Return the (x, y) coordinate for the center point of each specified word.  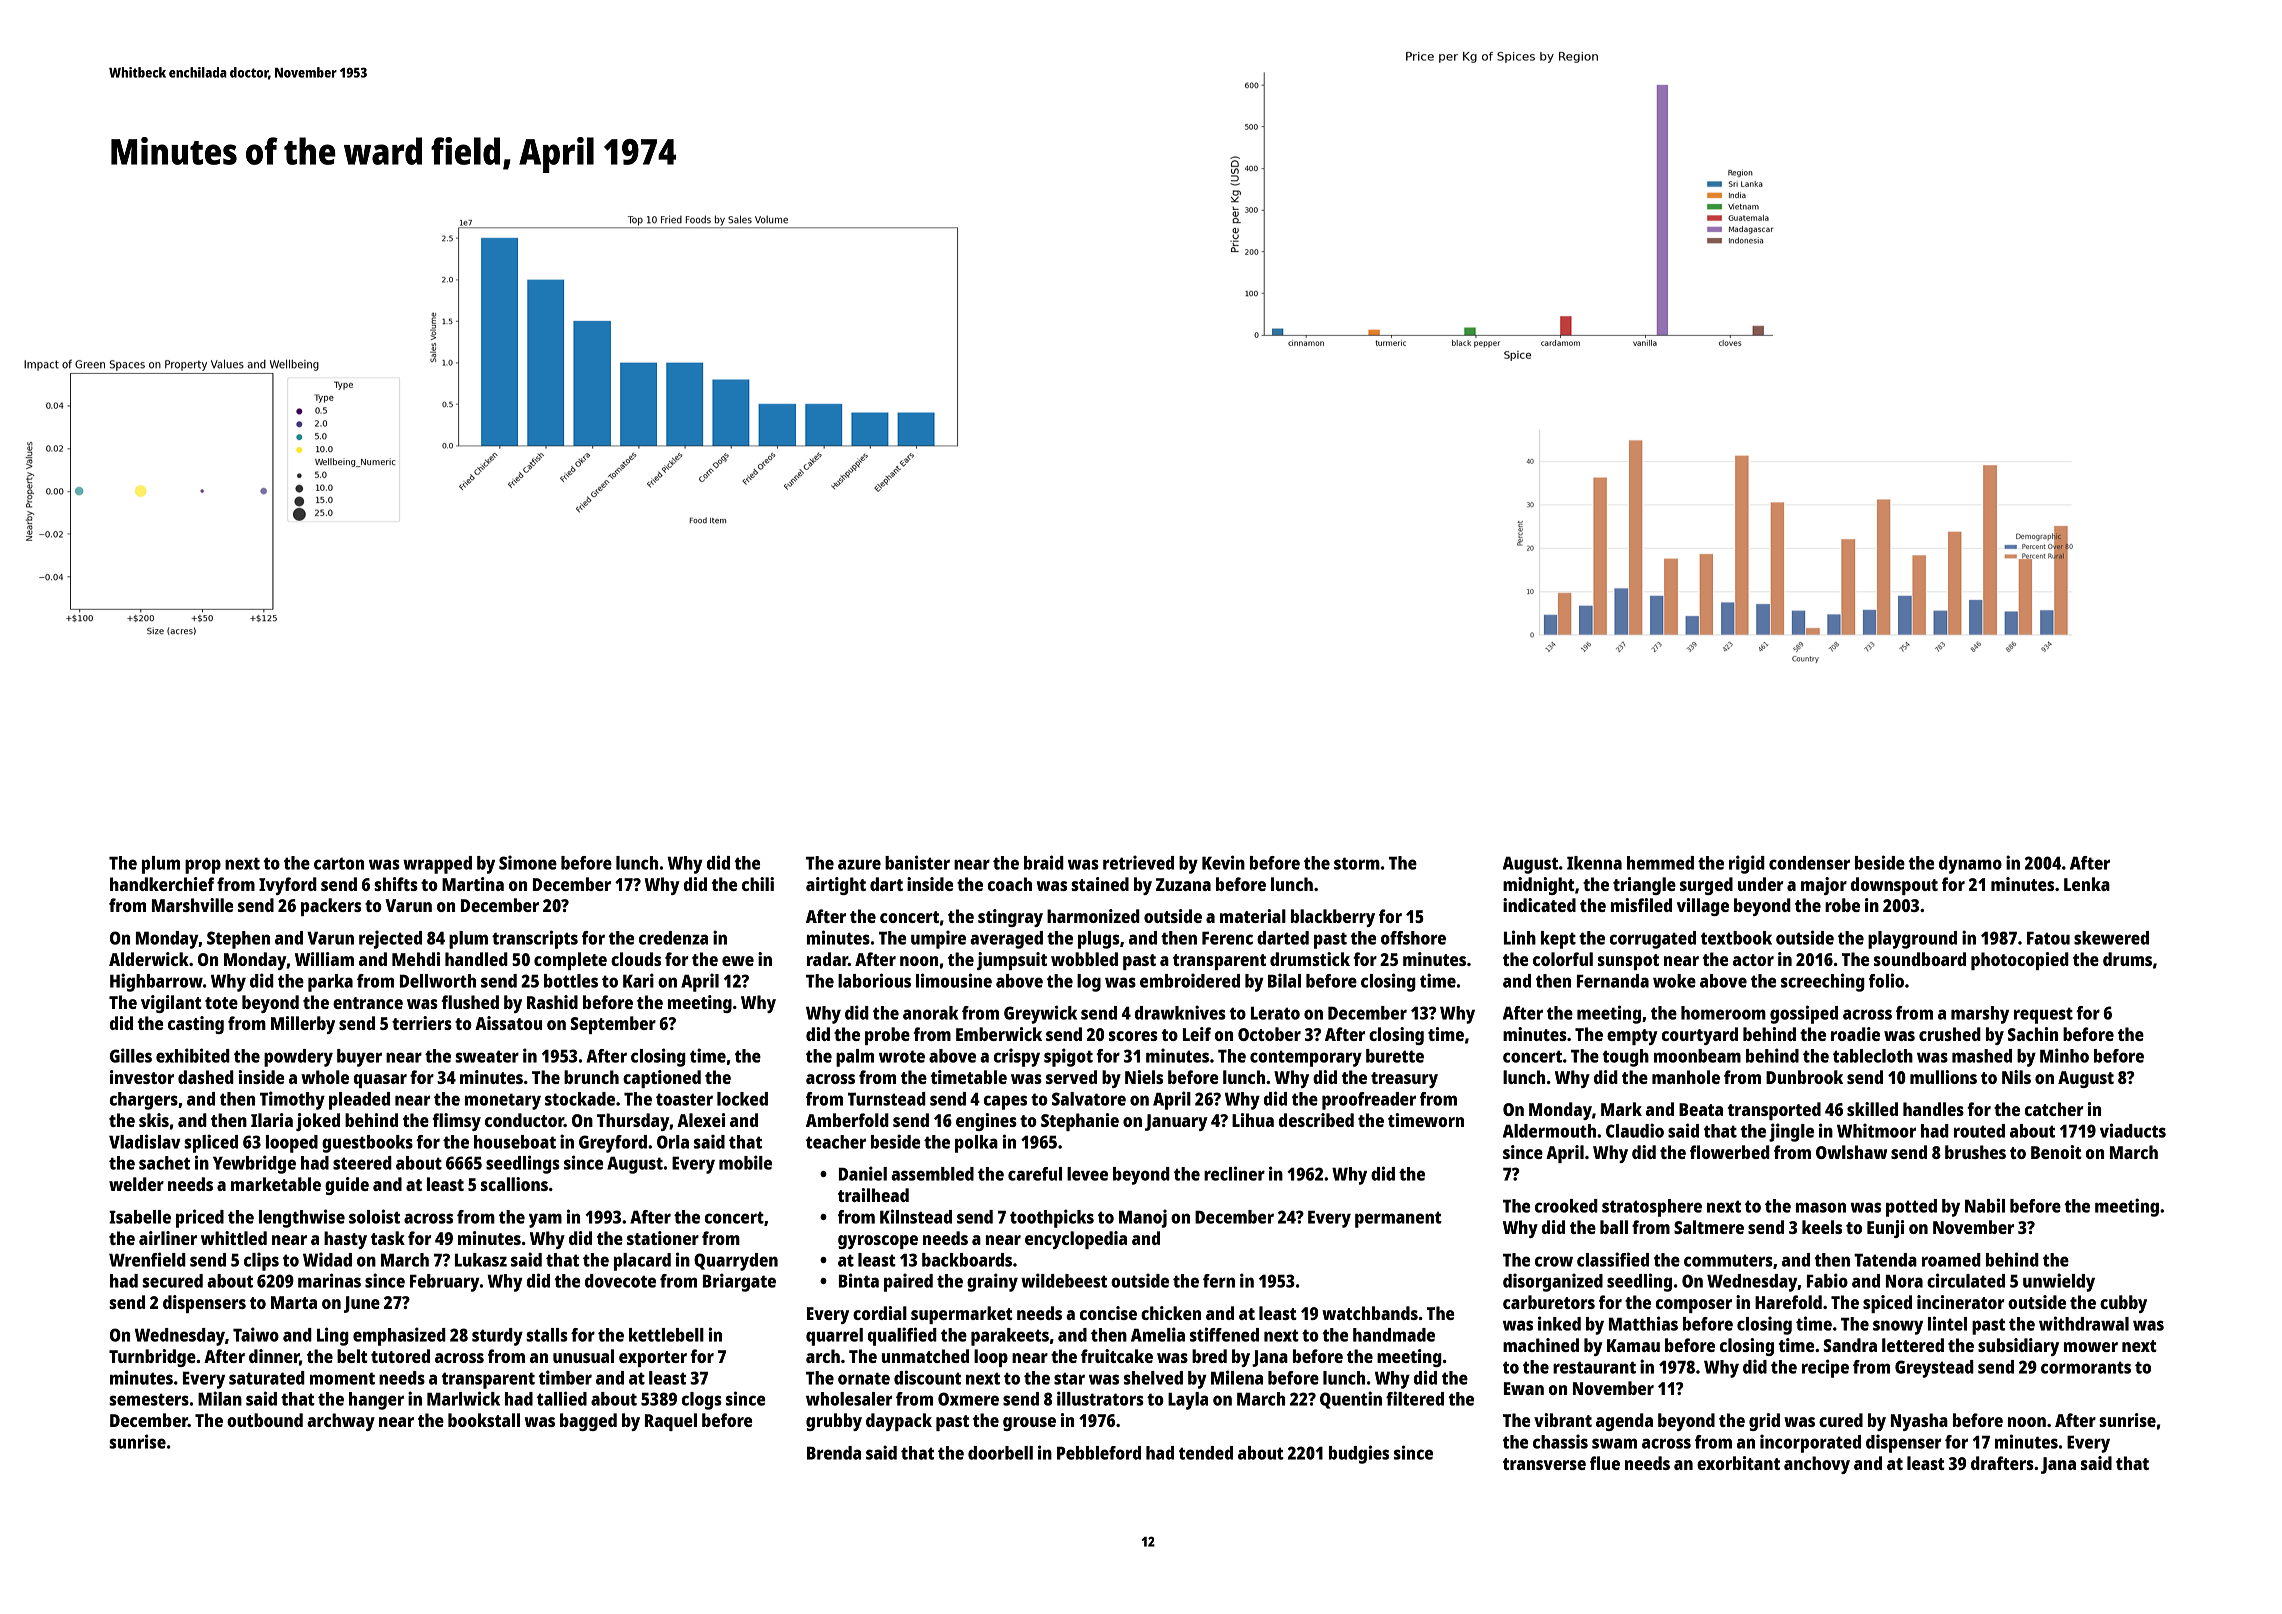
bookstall (484, 1420)
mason (1821, 1207)
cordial (880, 1313)
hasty (345, 1240)
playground (1912, 940)
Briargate (739, 1282)
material (1253, 916)
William (324, 959)
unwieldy (2059, 1282)
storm (1357, 863)
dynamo (1970, 865)
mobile (745, 1162)
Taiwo (256, 1334)
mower (2091, 1347)
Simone (528, 862)
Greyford (613, 1144)
